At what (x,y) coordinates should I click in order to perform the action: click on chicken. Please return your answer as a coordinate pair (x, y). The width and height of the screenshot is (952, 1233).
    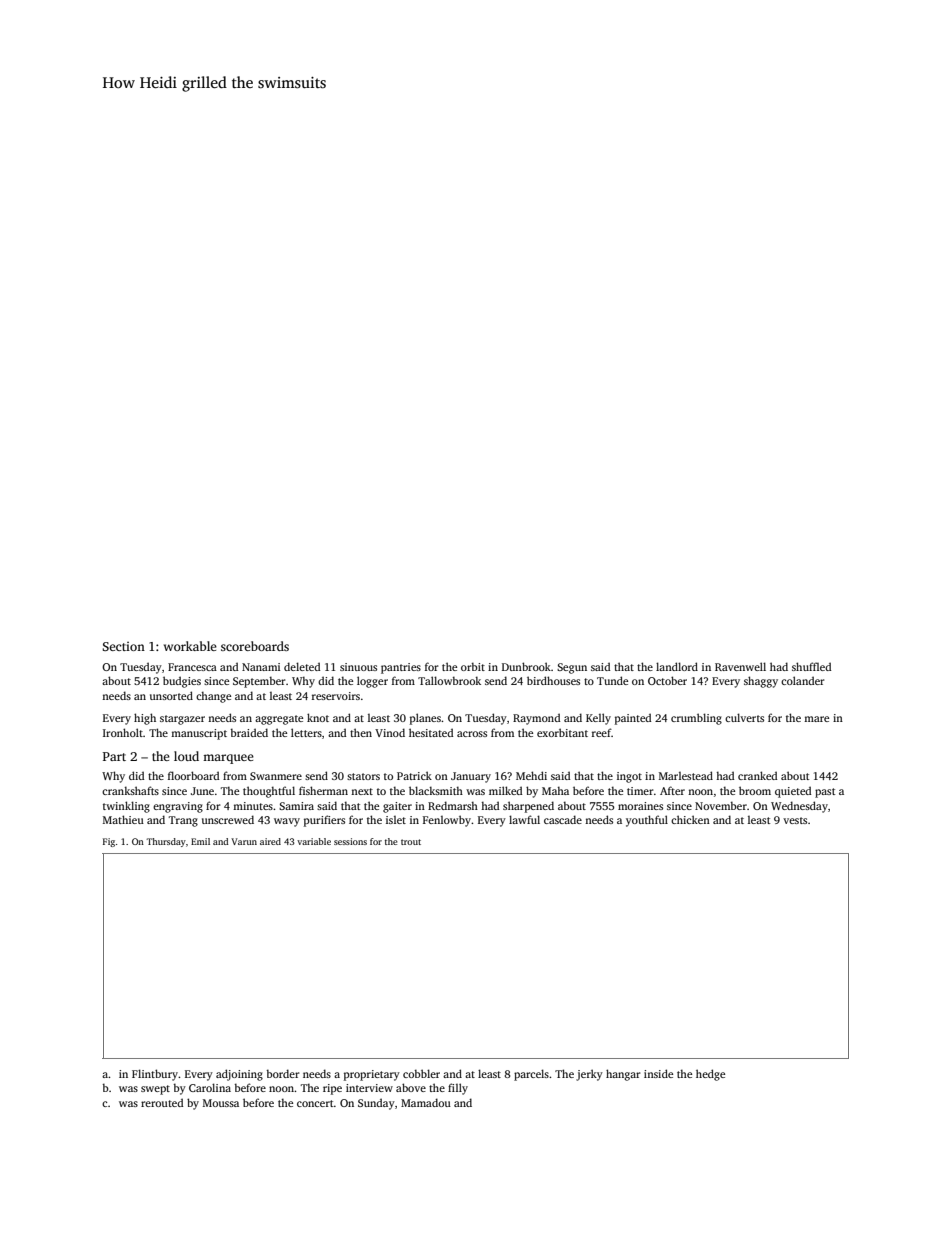
    Looking at the image, I should click on (690, 819).
